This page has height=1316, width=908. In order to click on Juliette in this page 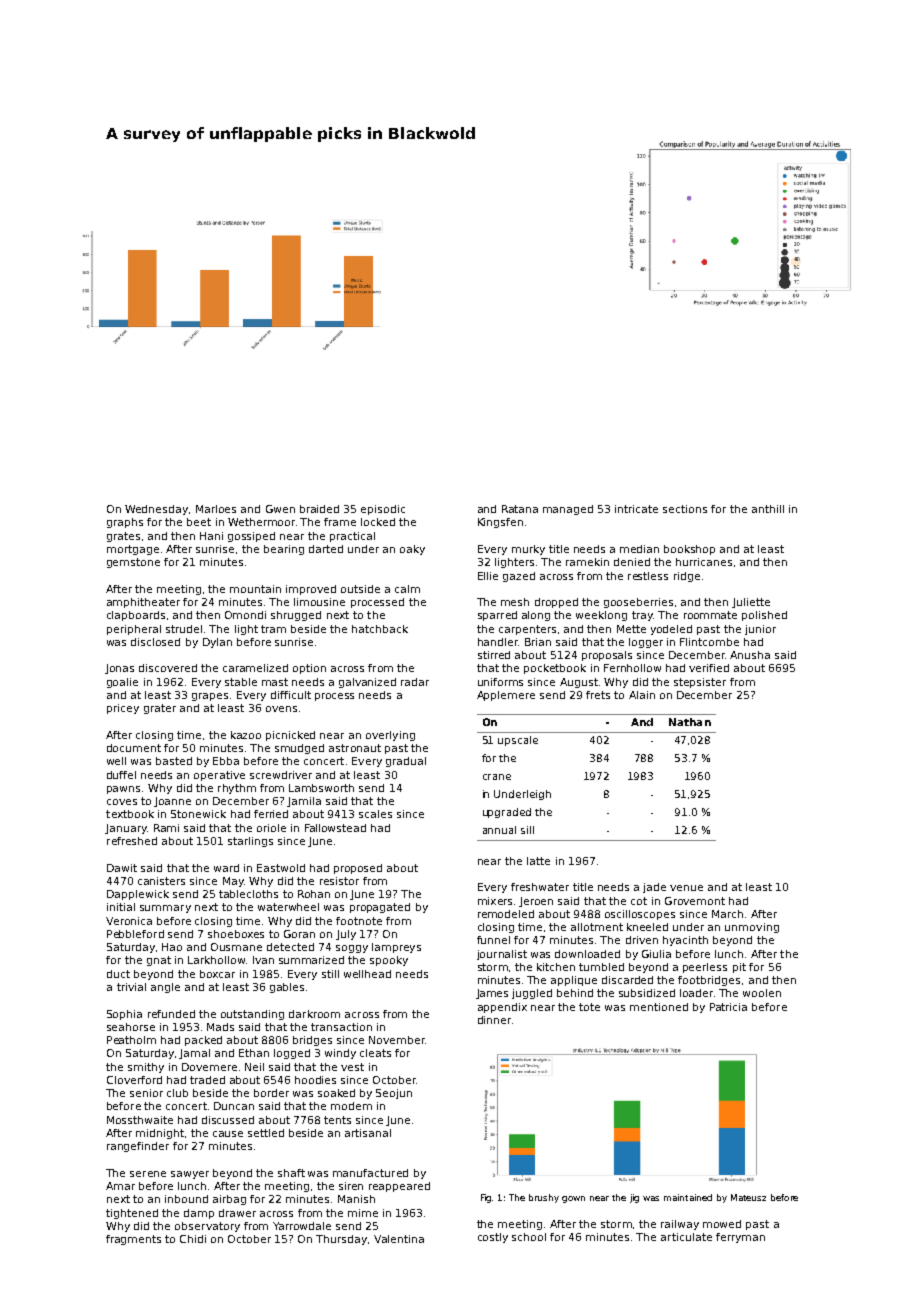, I will do `click(751, 603)`.
